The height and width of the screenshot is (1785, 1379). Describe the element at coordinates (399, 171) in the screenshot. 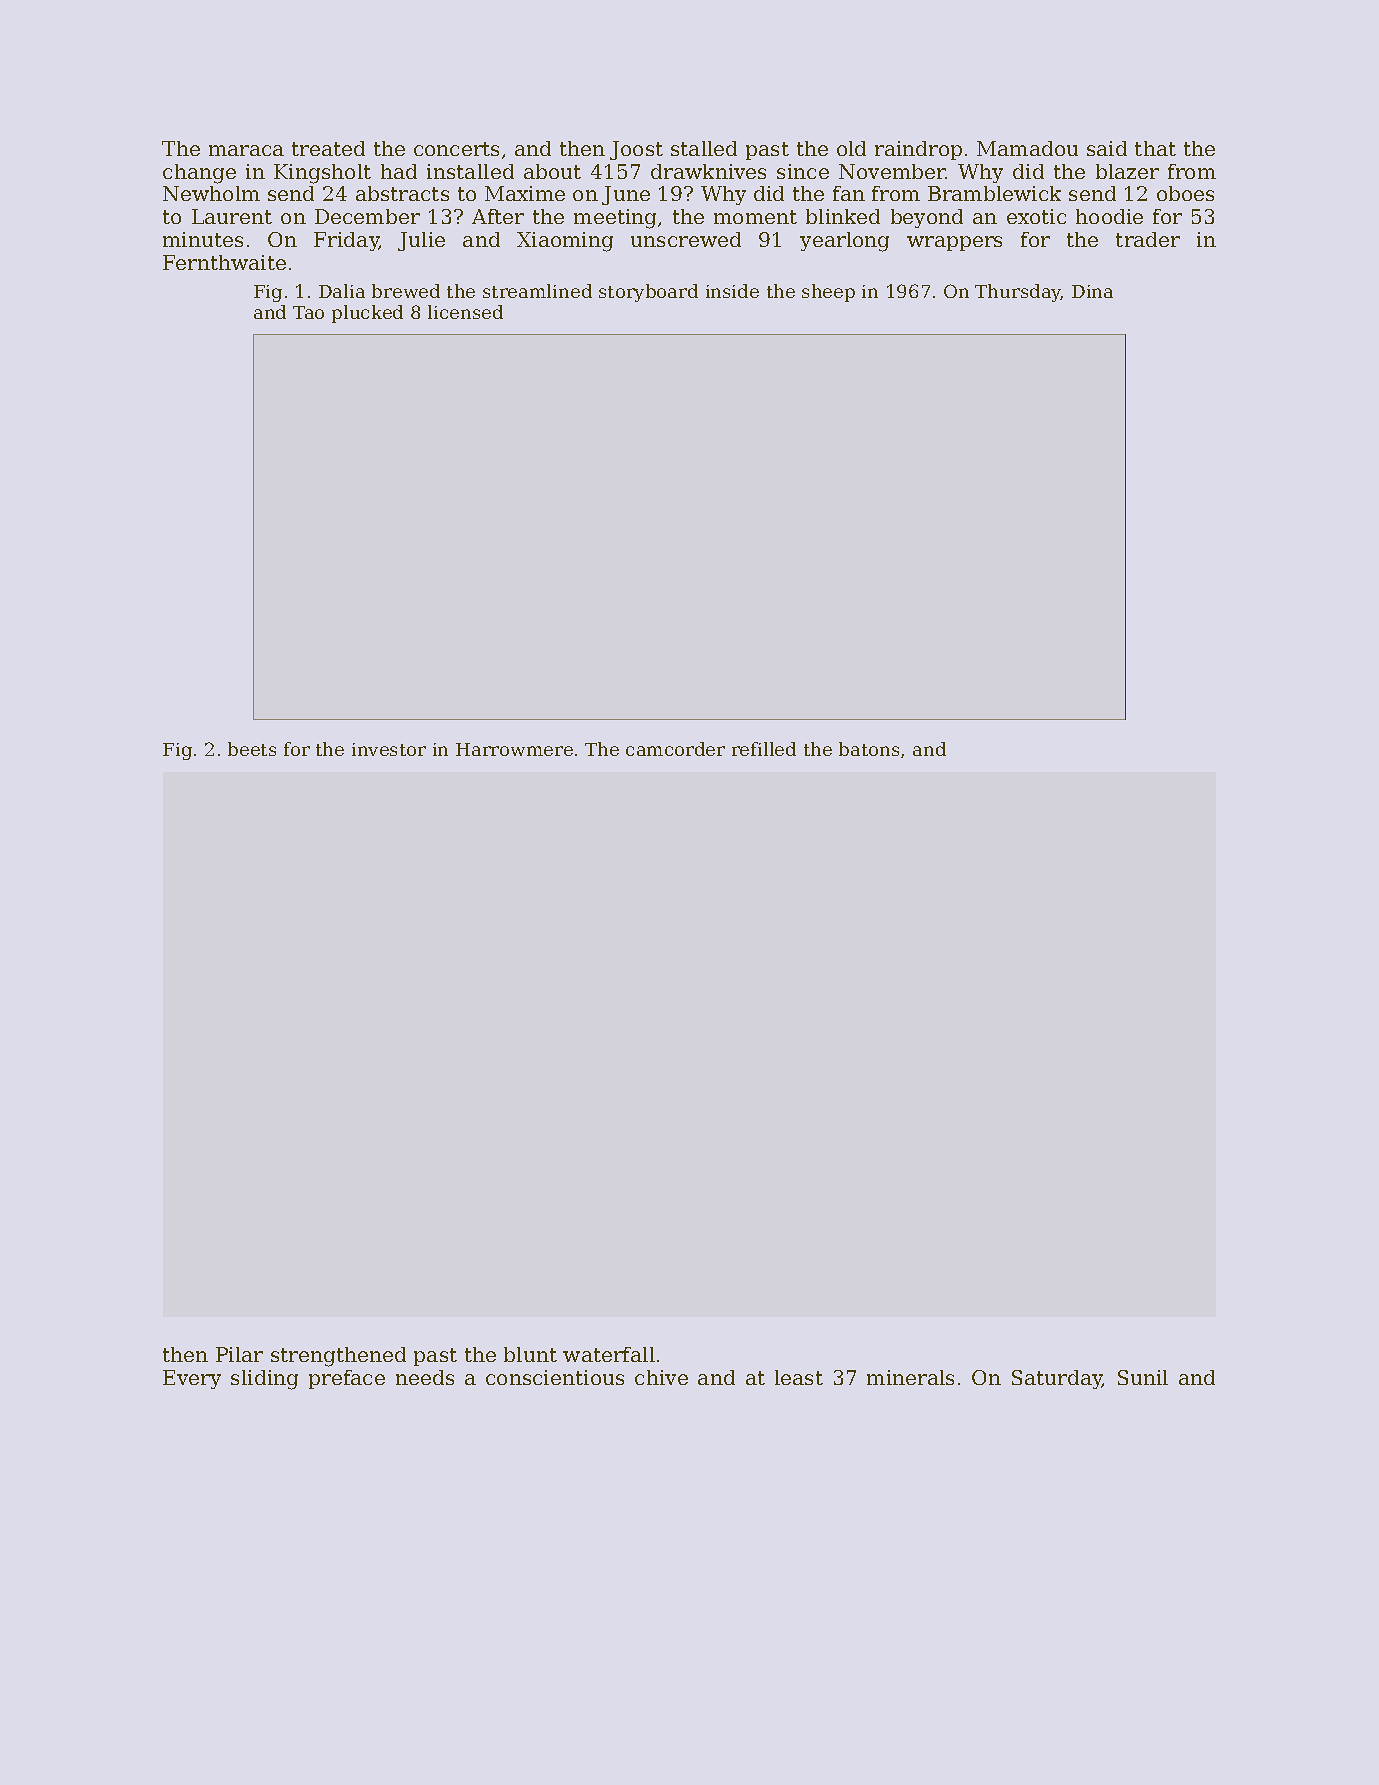

I see `had` at that location.
